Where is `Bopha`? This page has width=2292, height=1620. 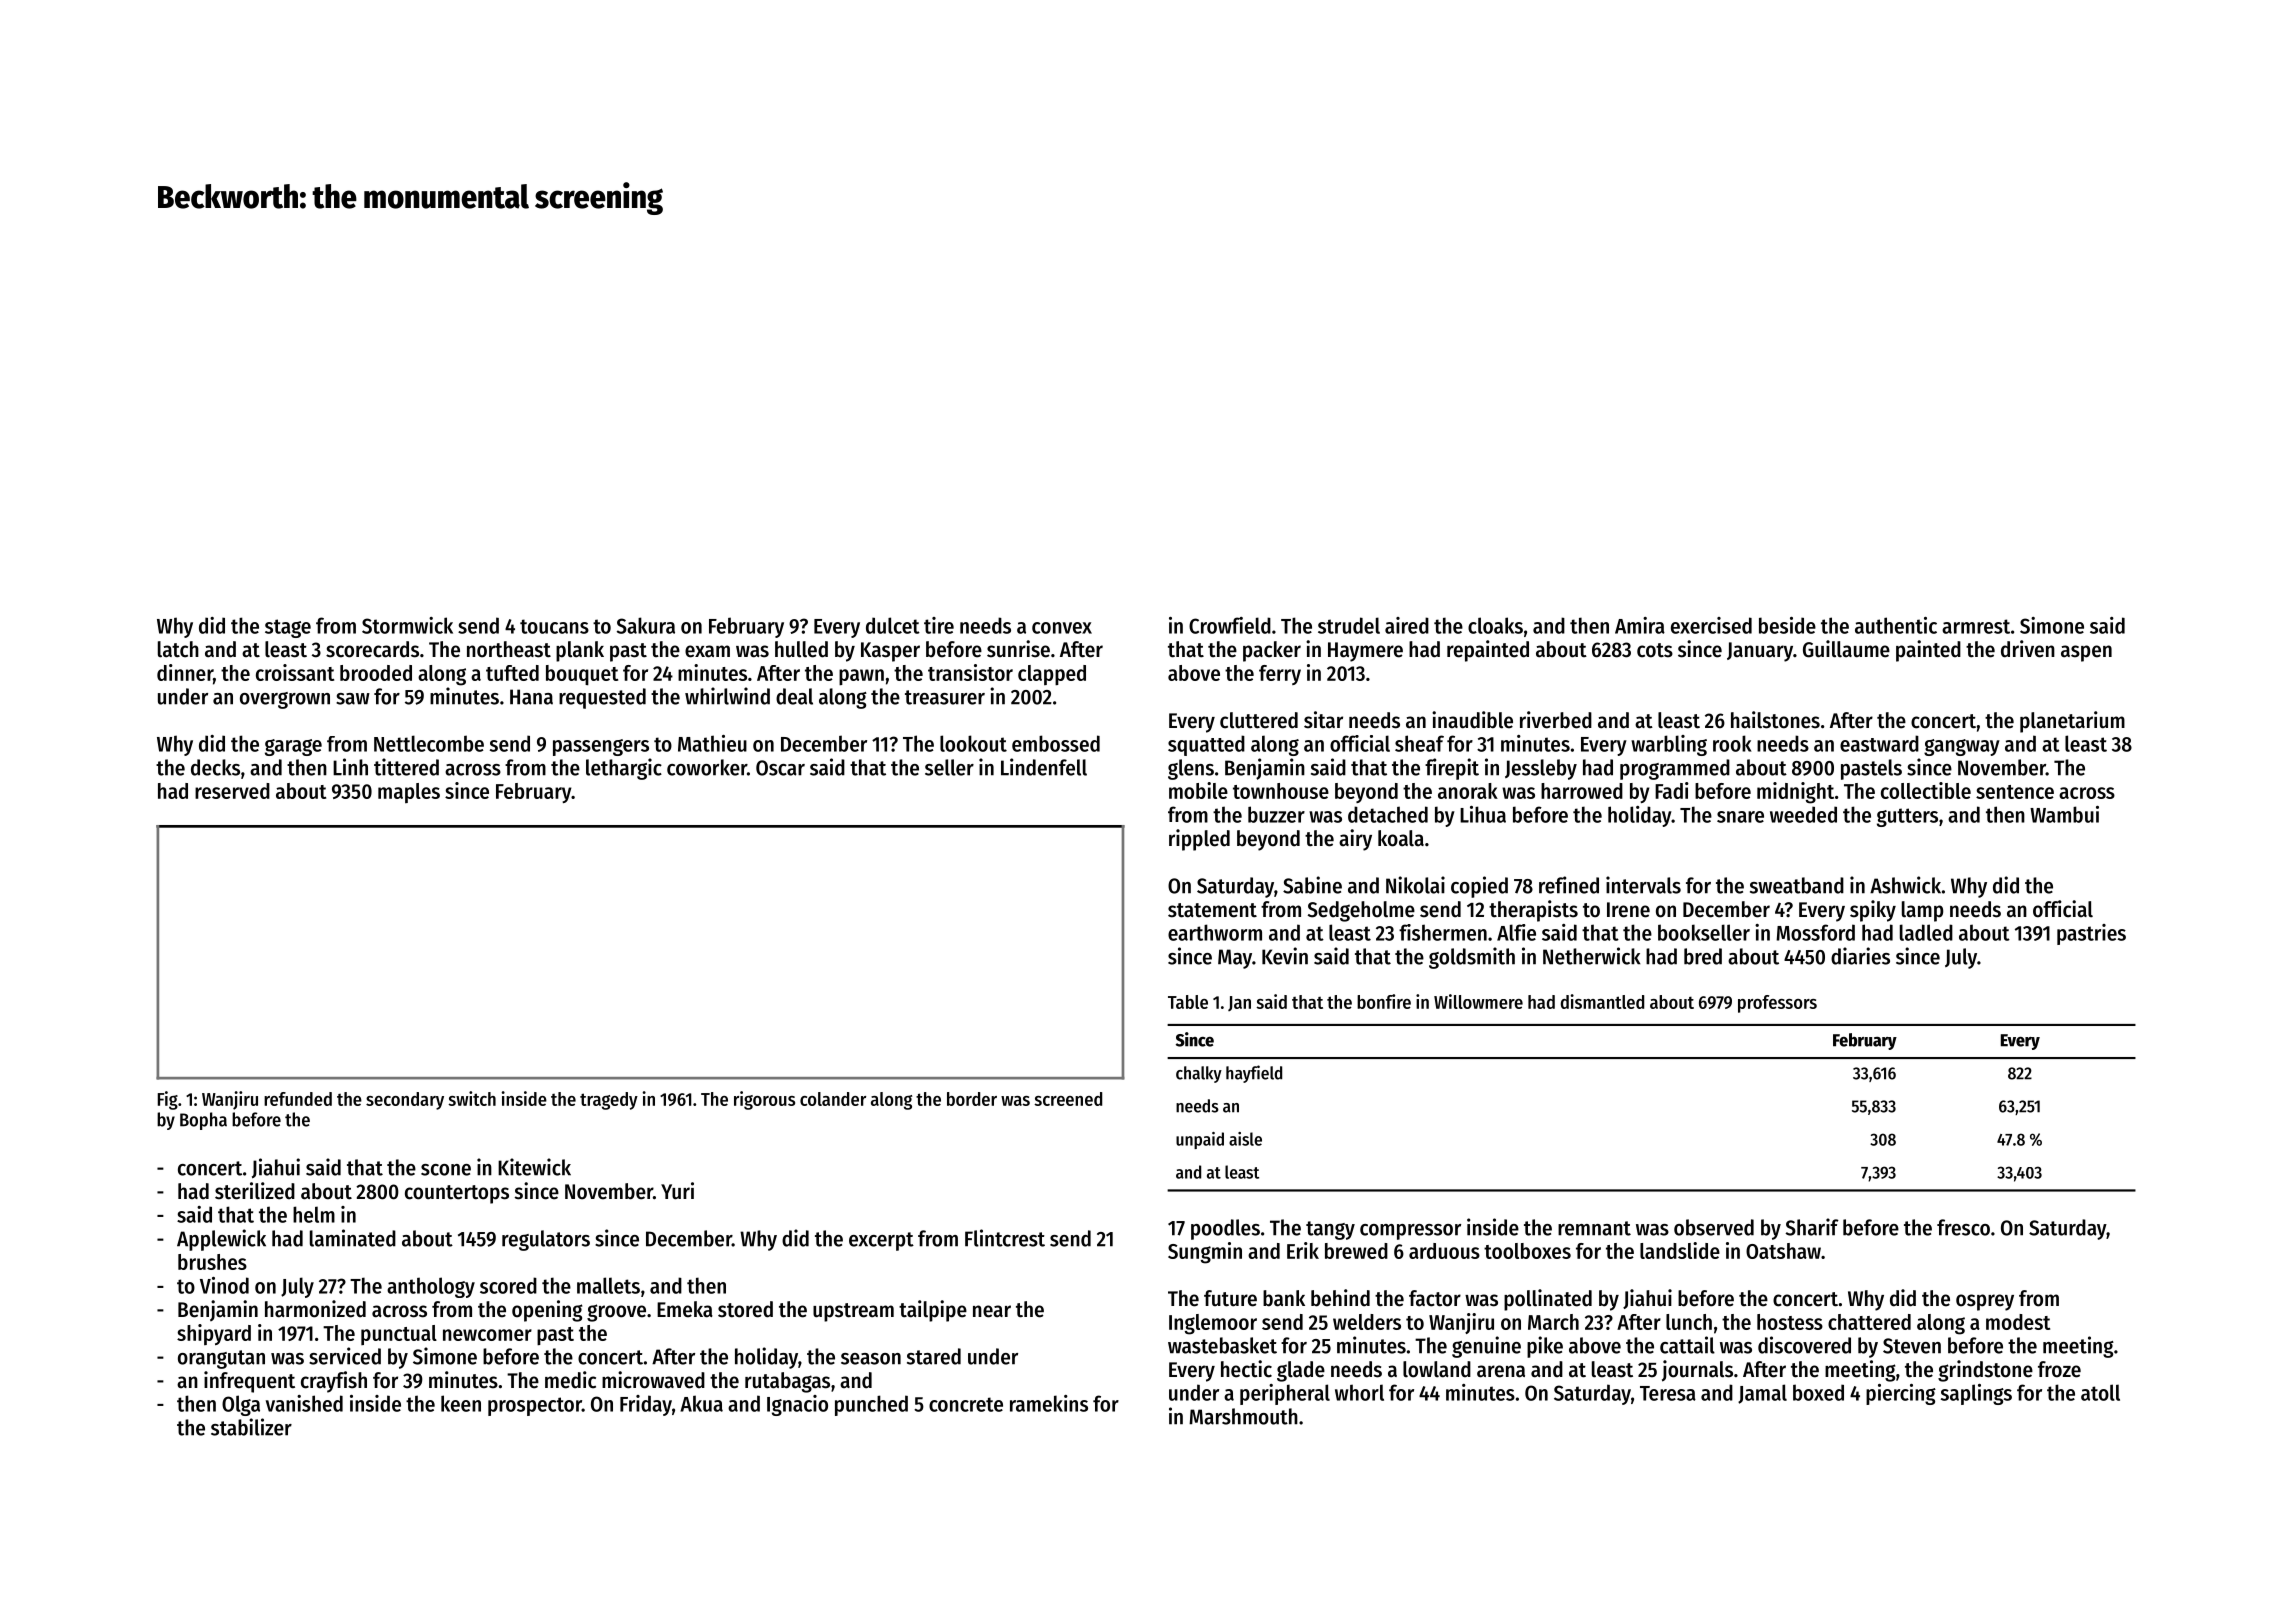 Bopha is located at coordinates (203, 1121).
